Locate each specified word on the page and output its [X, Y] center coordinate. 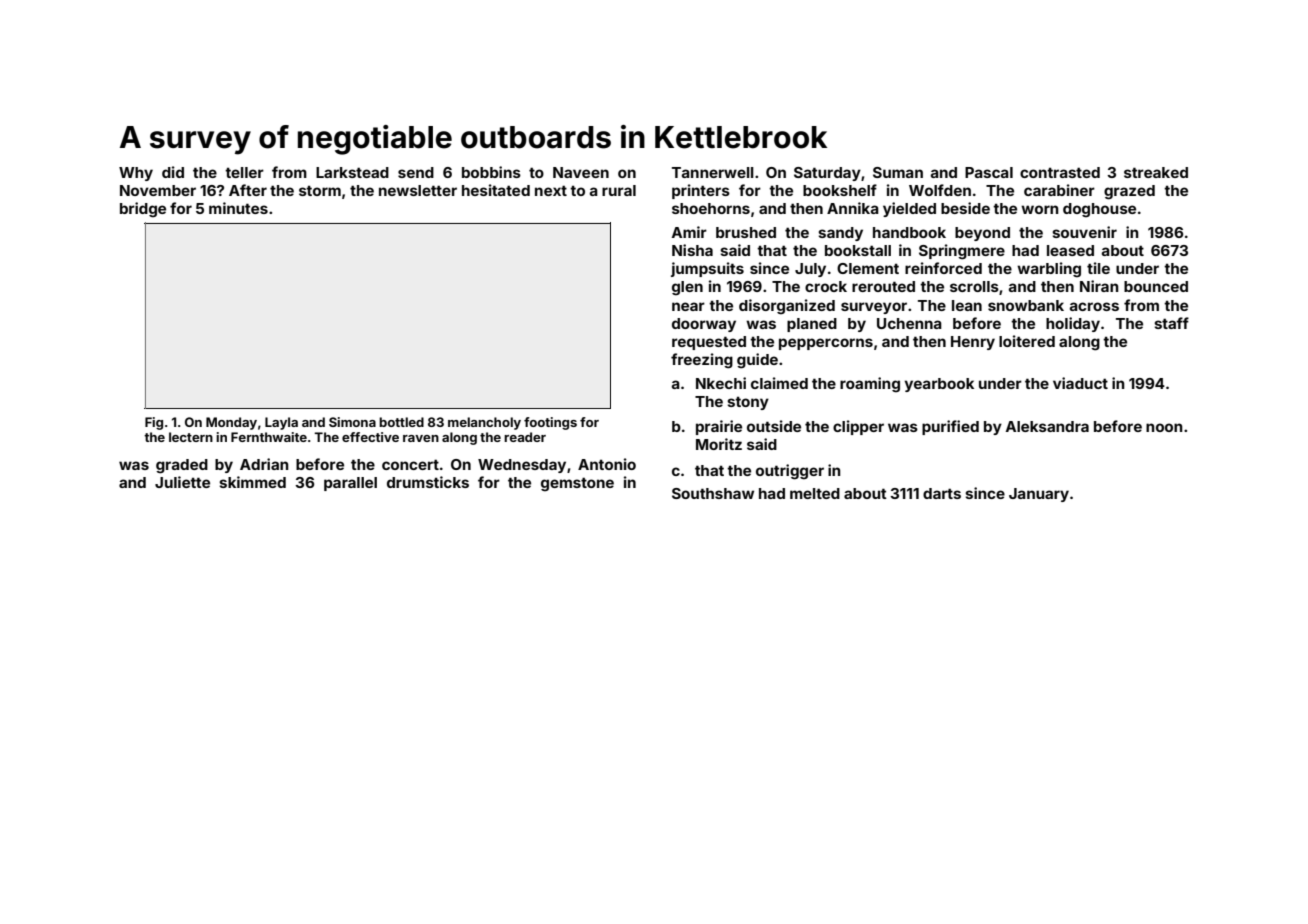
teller [244, 172]
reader [525, 437]
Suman [898, 172]
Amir [689, 232]
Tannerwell [713, 172]
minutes [238, 208]
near [688, 306]
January [1039, 495]
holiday [1073, 324]
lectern [191, 437]
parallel [350, 484]
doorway [704, 325]
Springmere [962, 252]
